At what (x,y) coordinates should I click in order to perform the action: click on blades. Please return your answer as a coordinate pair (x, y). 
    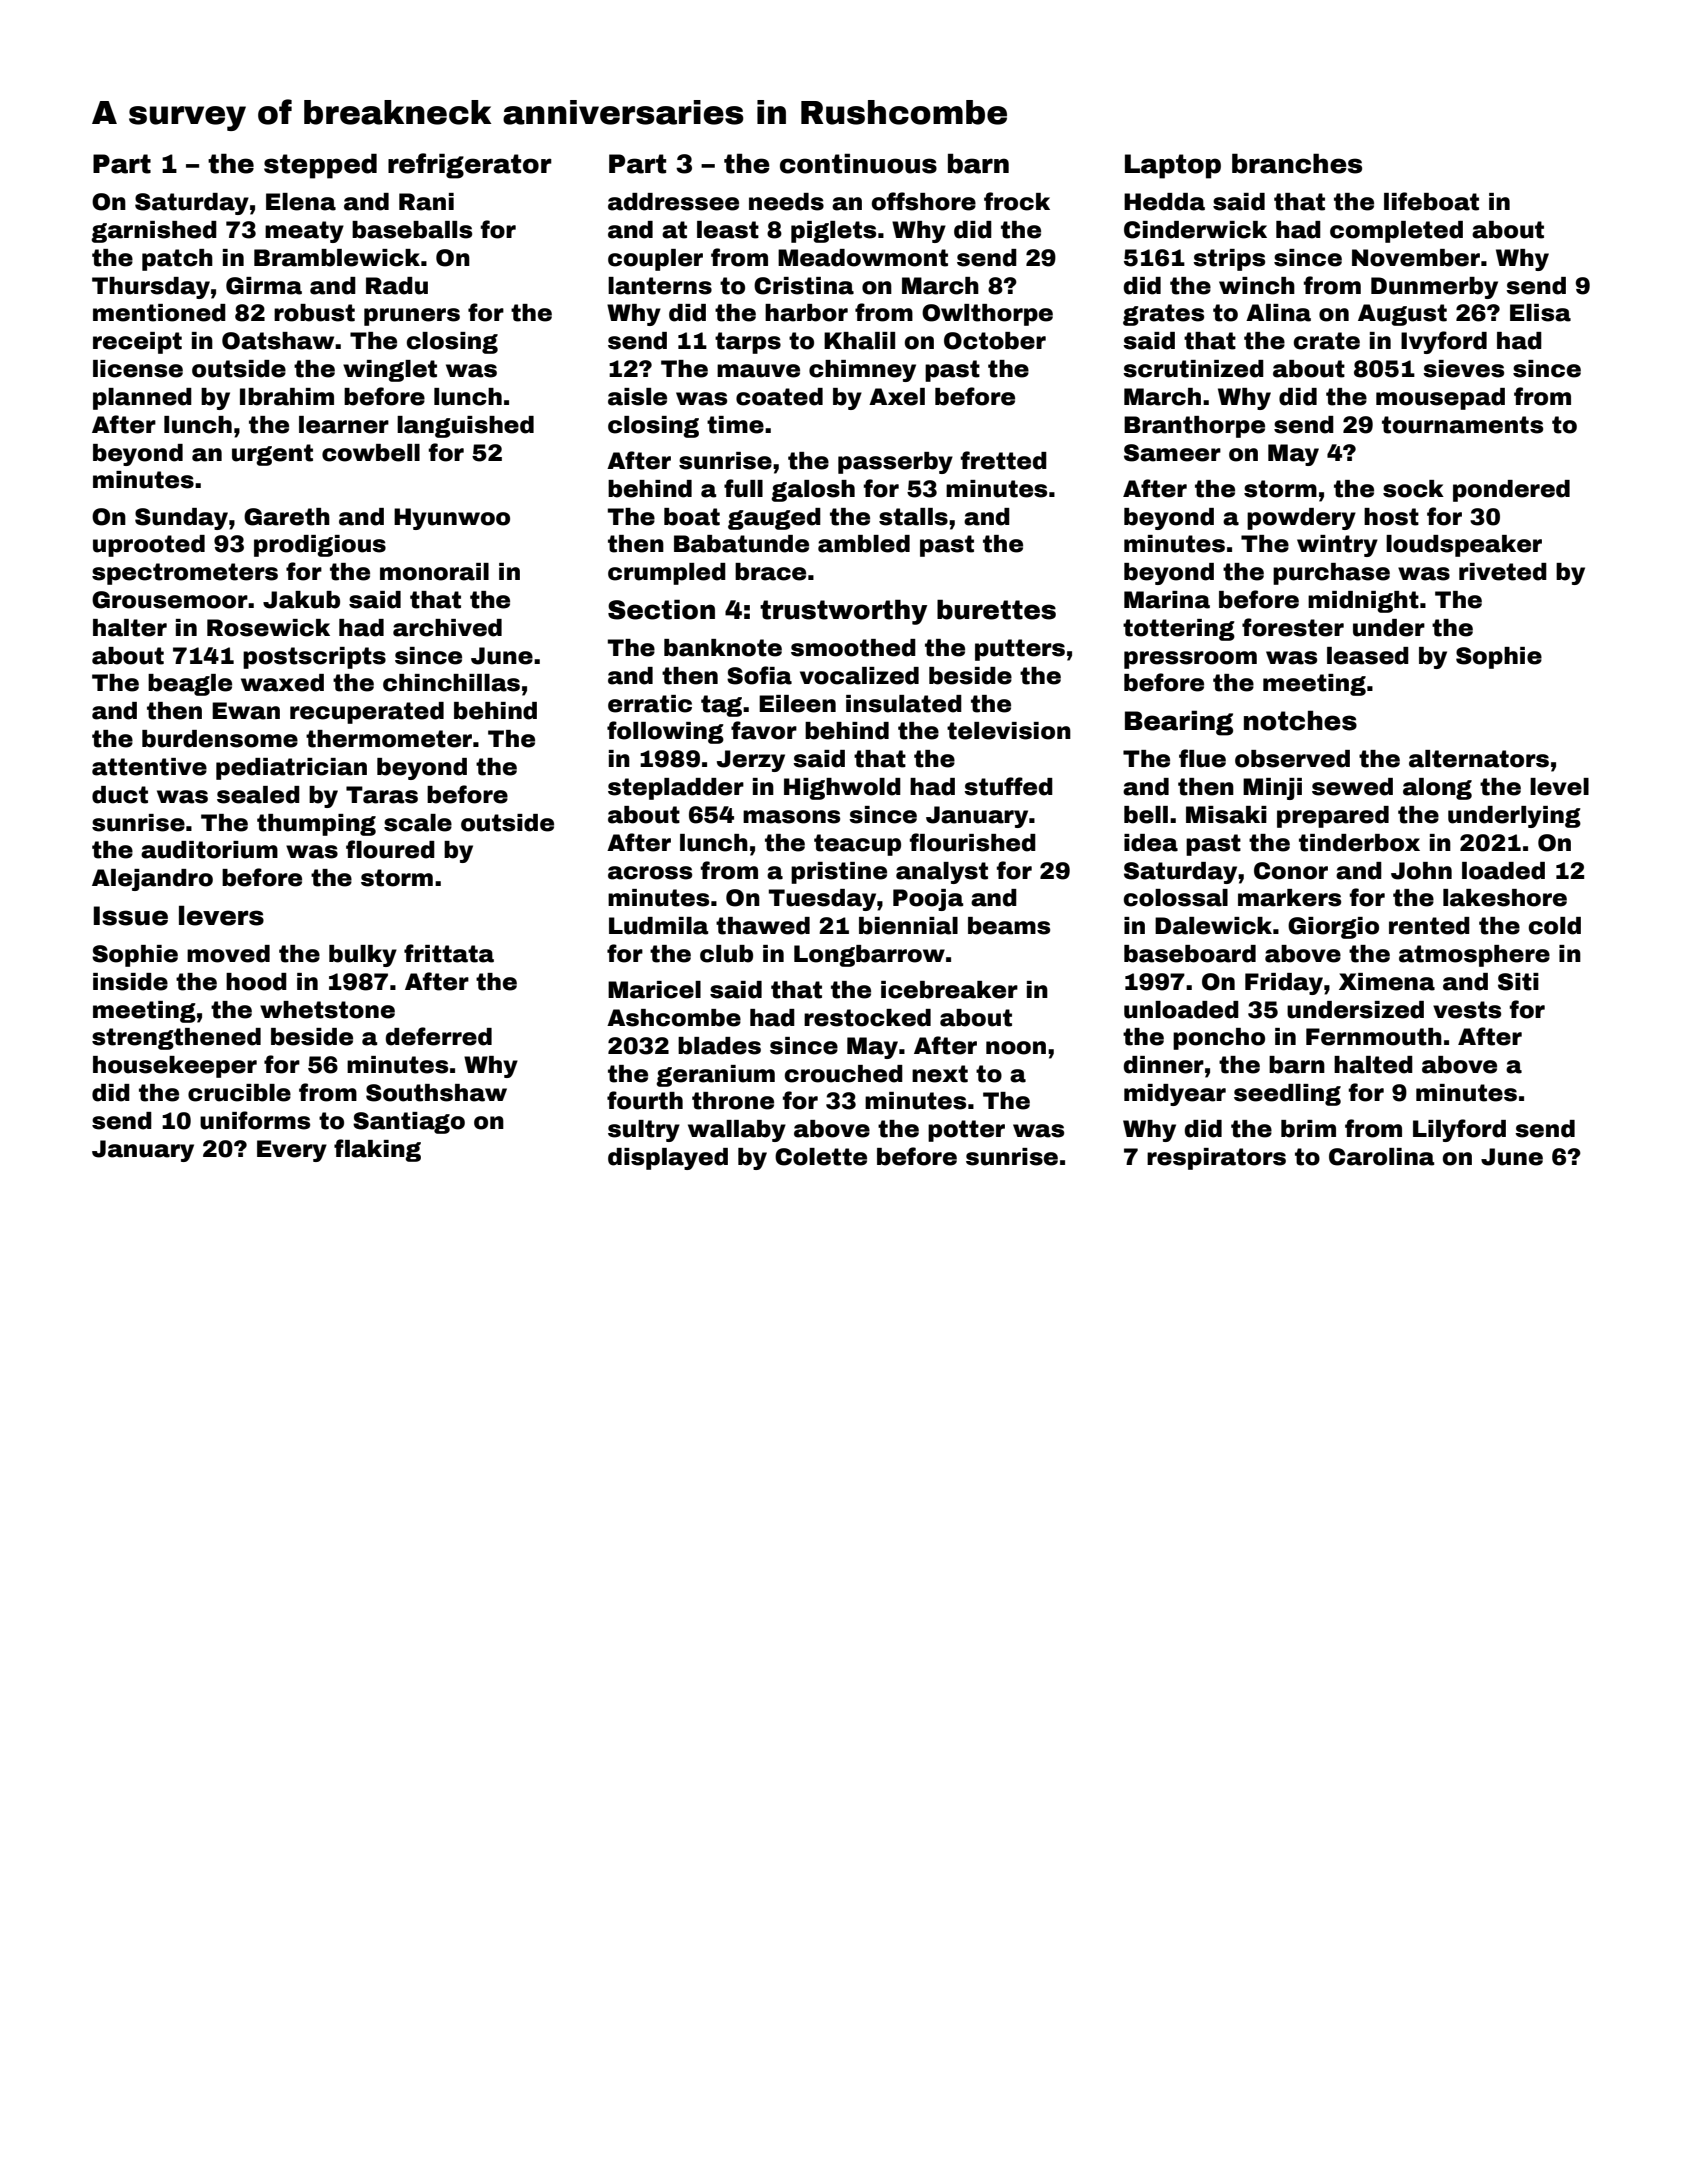
    Looking at the image, I should click on (719, 1046).
